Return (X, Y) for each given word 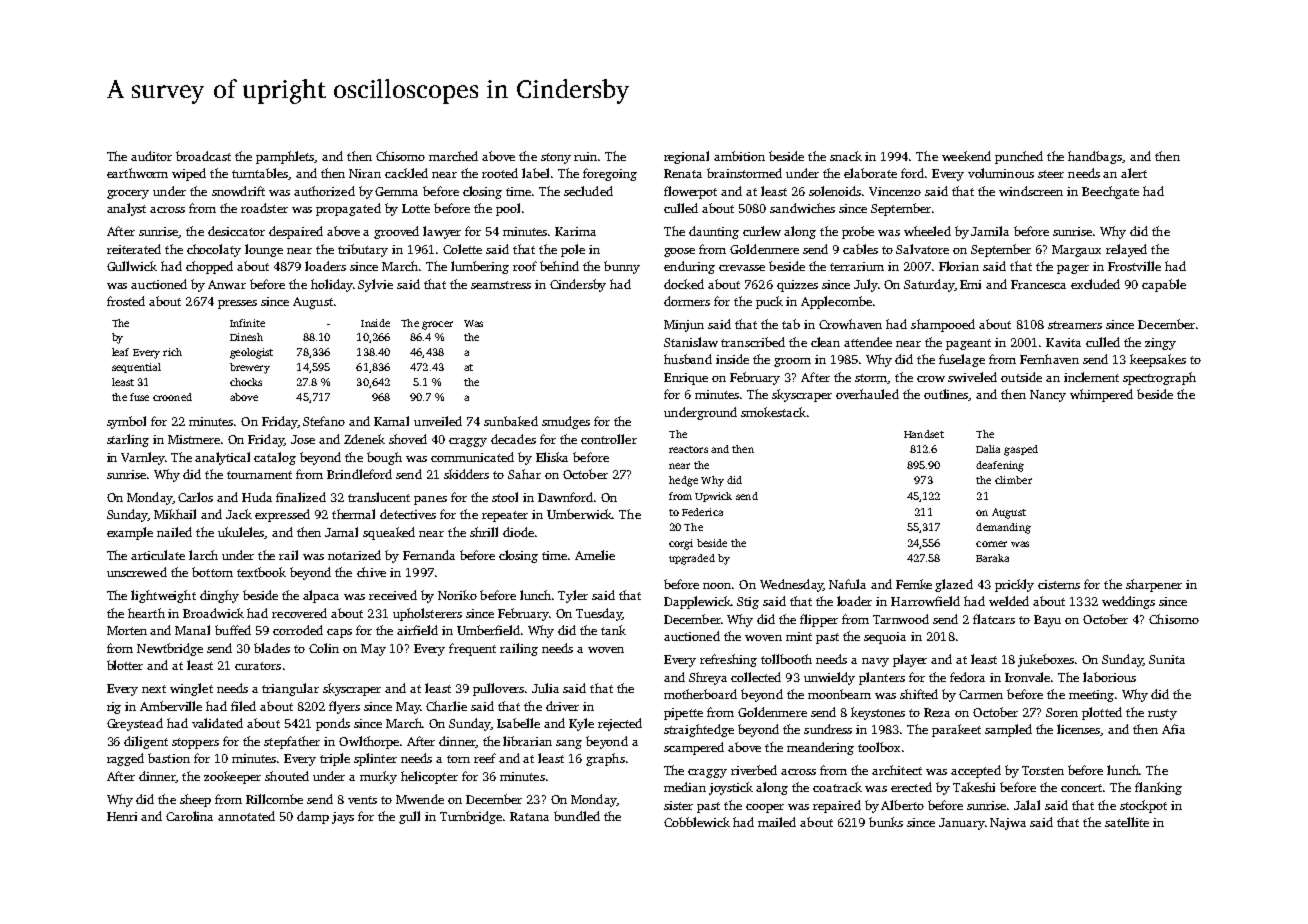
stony (556, 158)
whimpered (1101, 395)
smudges (566, 422)
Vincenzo (895, 191)
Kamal (391, 421)
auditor (151, 156)
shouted (287, 776)
